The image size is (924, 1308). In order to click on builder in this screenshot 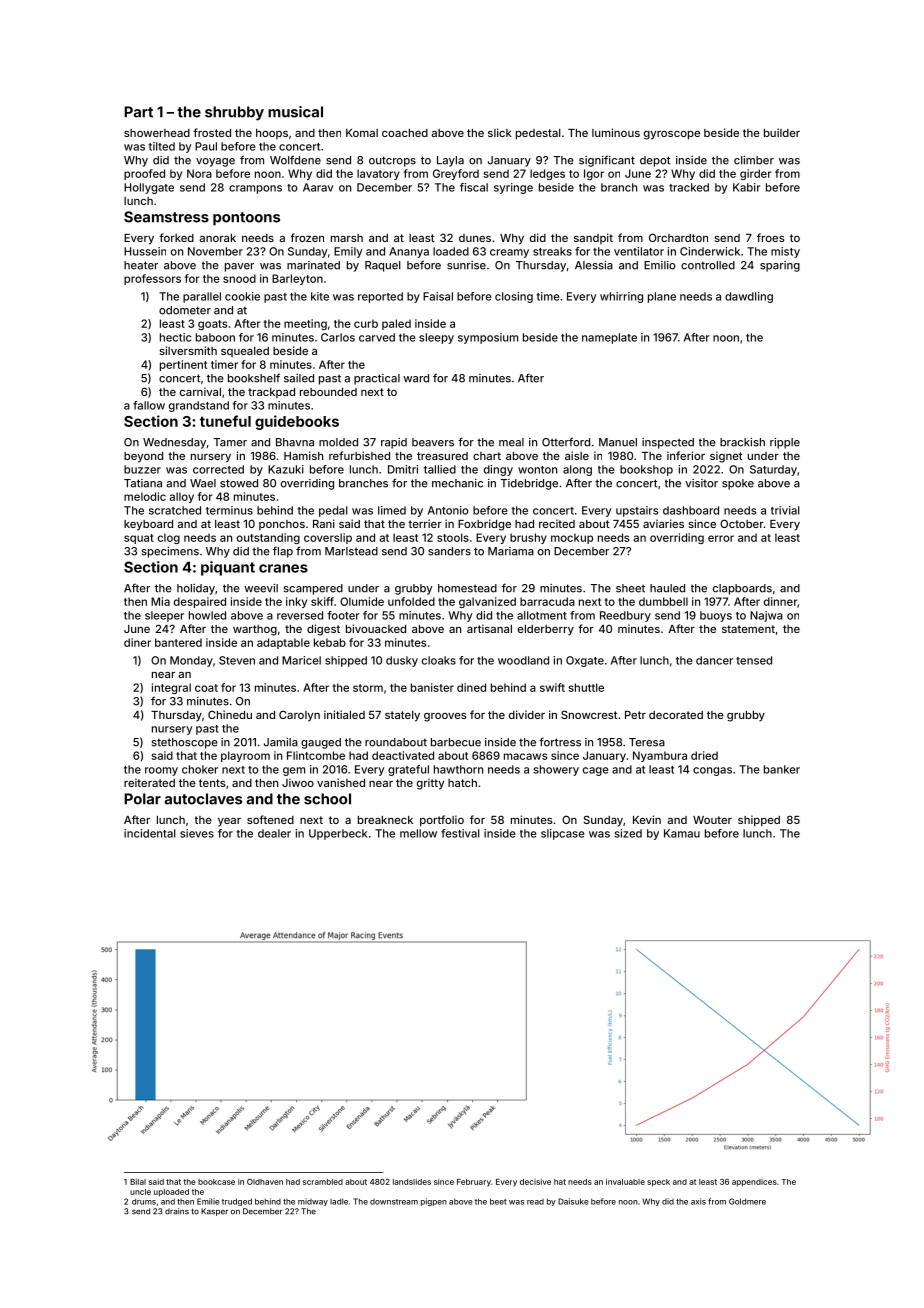, I will do `click(782, 132)`.
